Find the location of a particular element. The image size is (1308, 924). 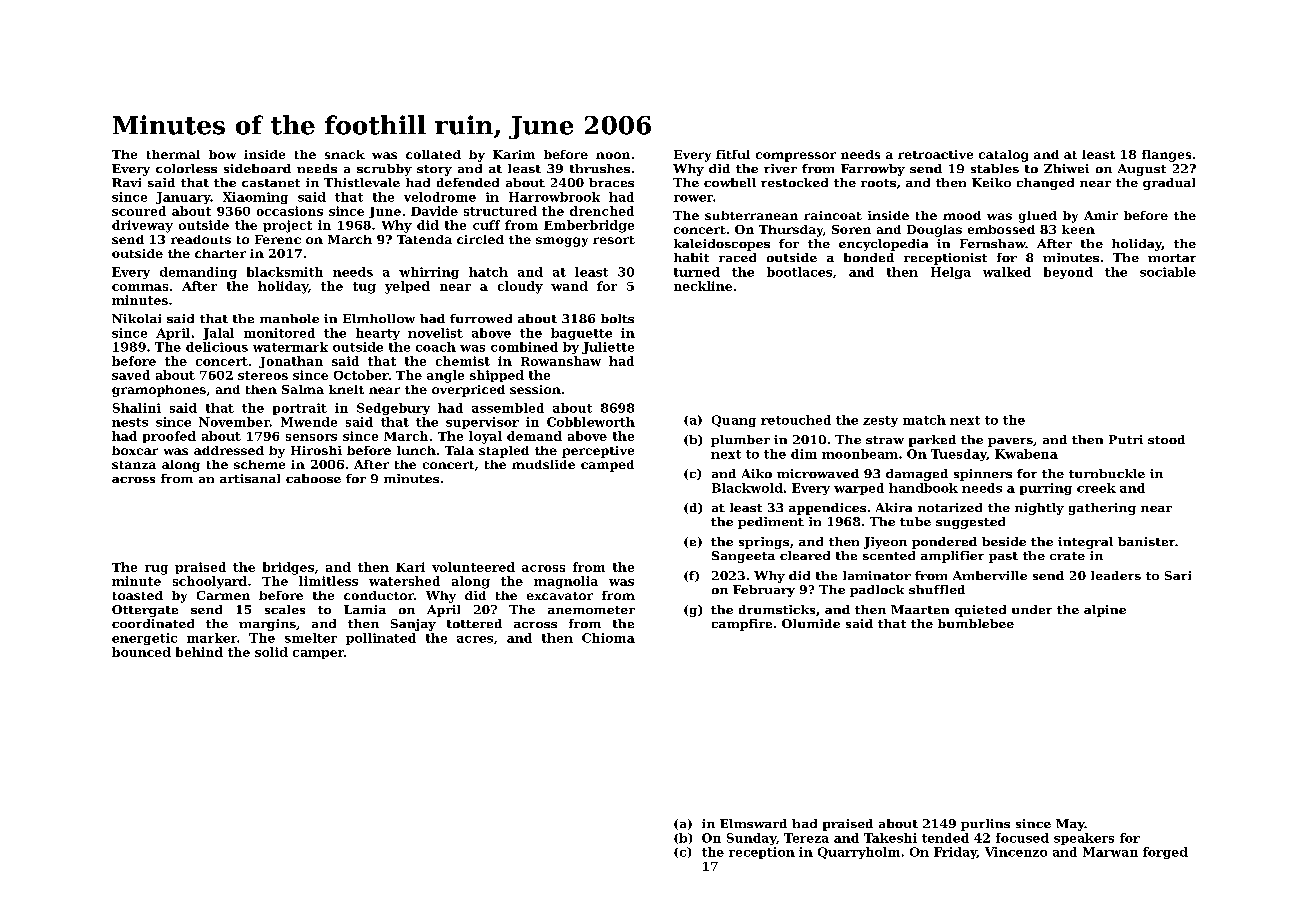

Thistlevale is located at coordinates (362, 182).
